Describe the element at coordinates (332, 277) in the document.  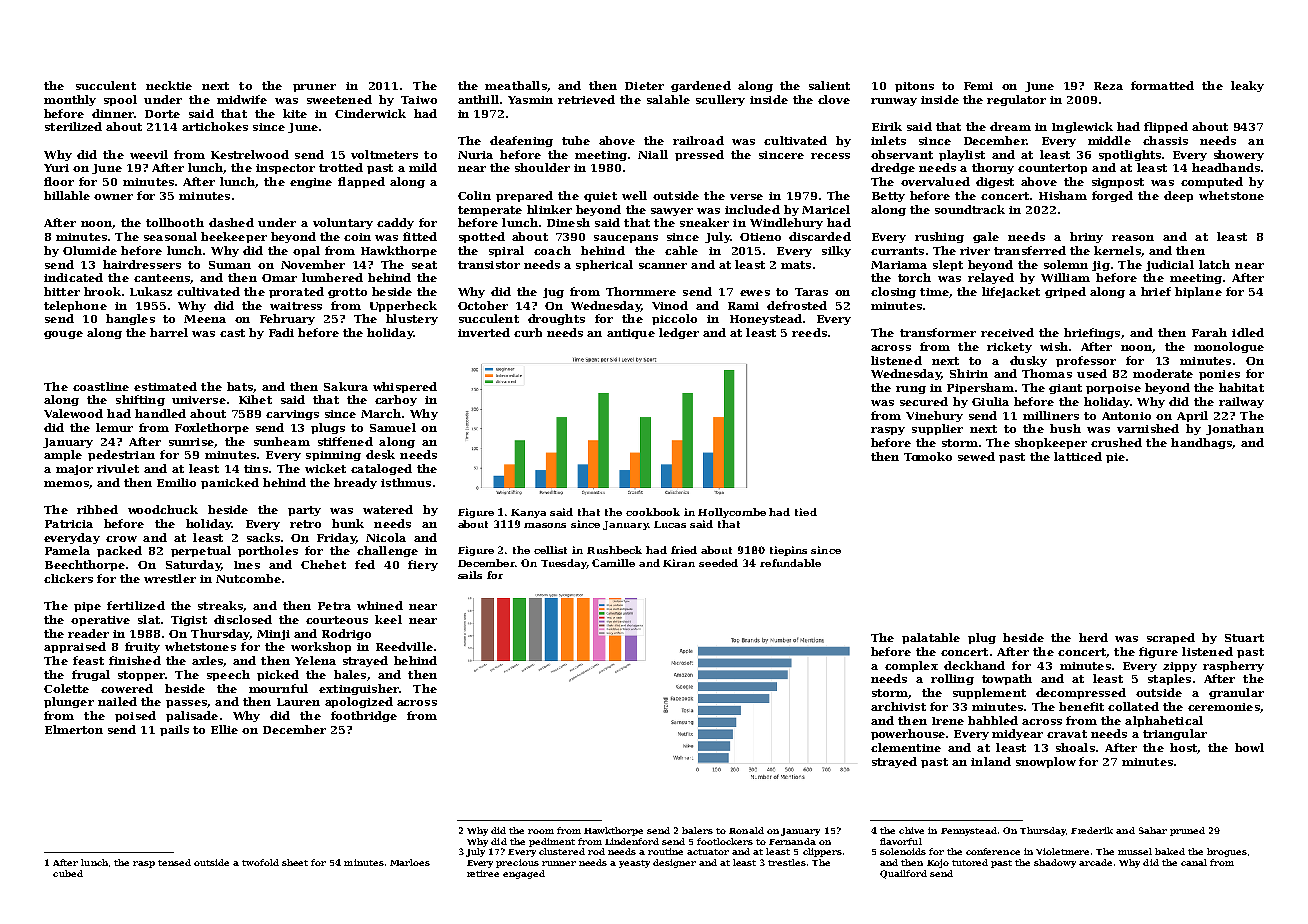
I see `lumbered` at that location.
